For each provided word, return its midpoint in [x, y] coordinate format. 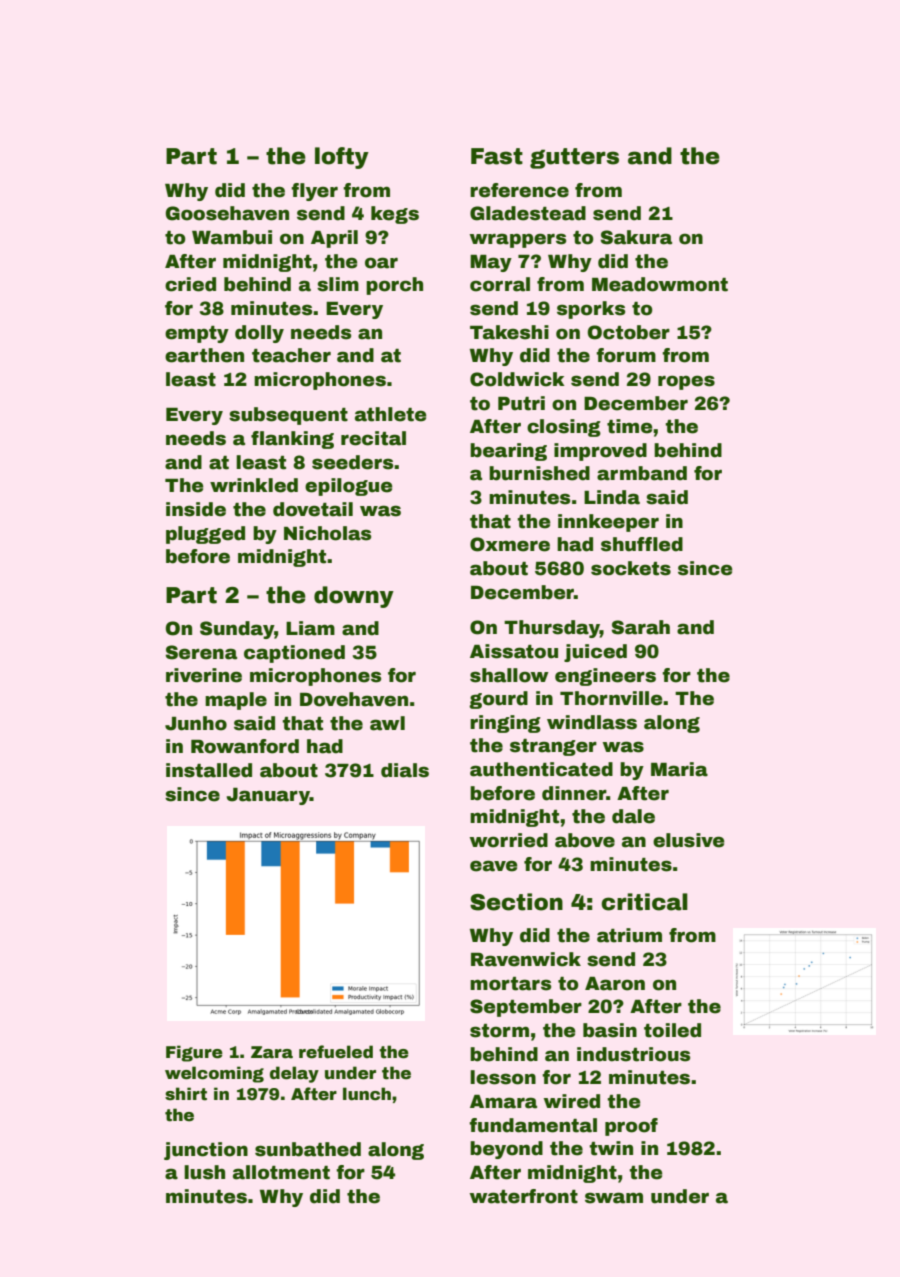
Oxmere [510, 544]
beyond [506, 1150]
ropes [686, 382]
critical [644, 902]
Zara [272, 1052]
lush [204, 1172]
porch [394, 286]
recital [373, 438]
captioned [294, 654]
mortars [510, 984]
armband [642, 473]
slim [338, 284]
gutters [574, 158]
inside [196, 509]
